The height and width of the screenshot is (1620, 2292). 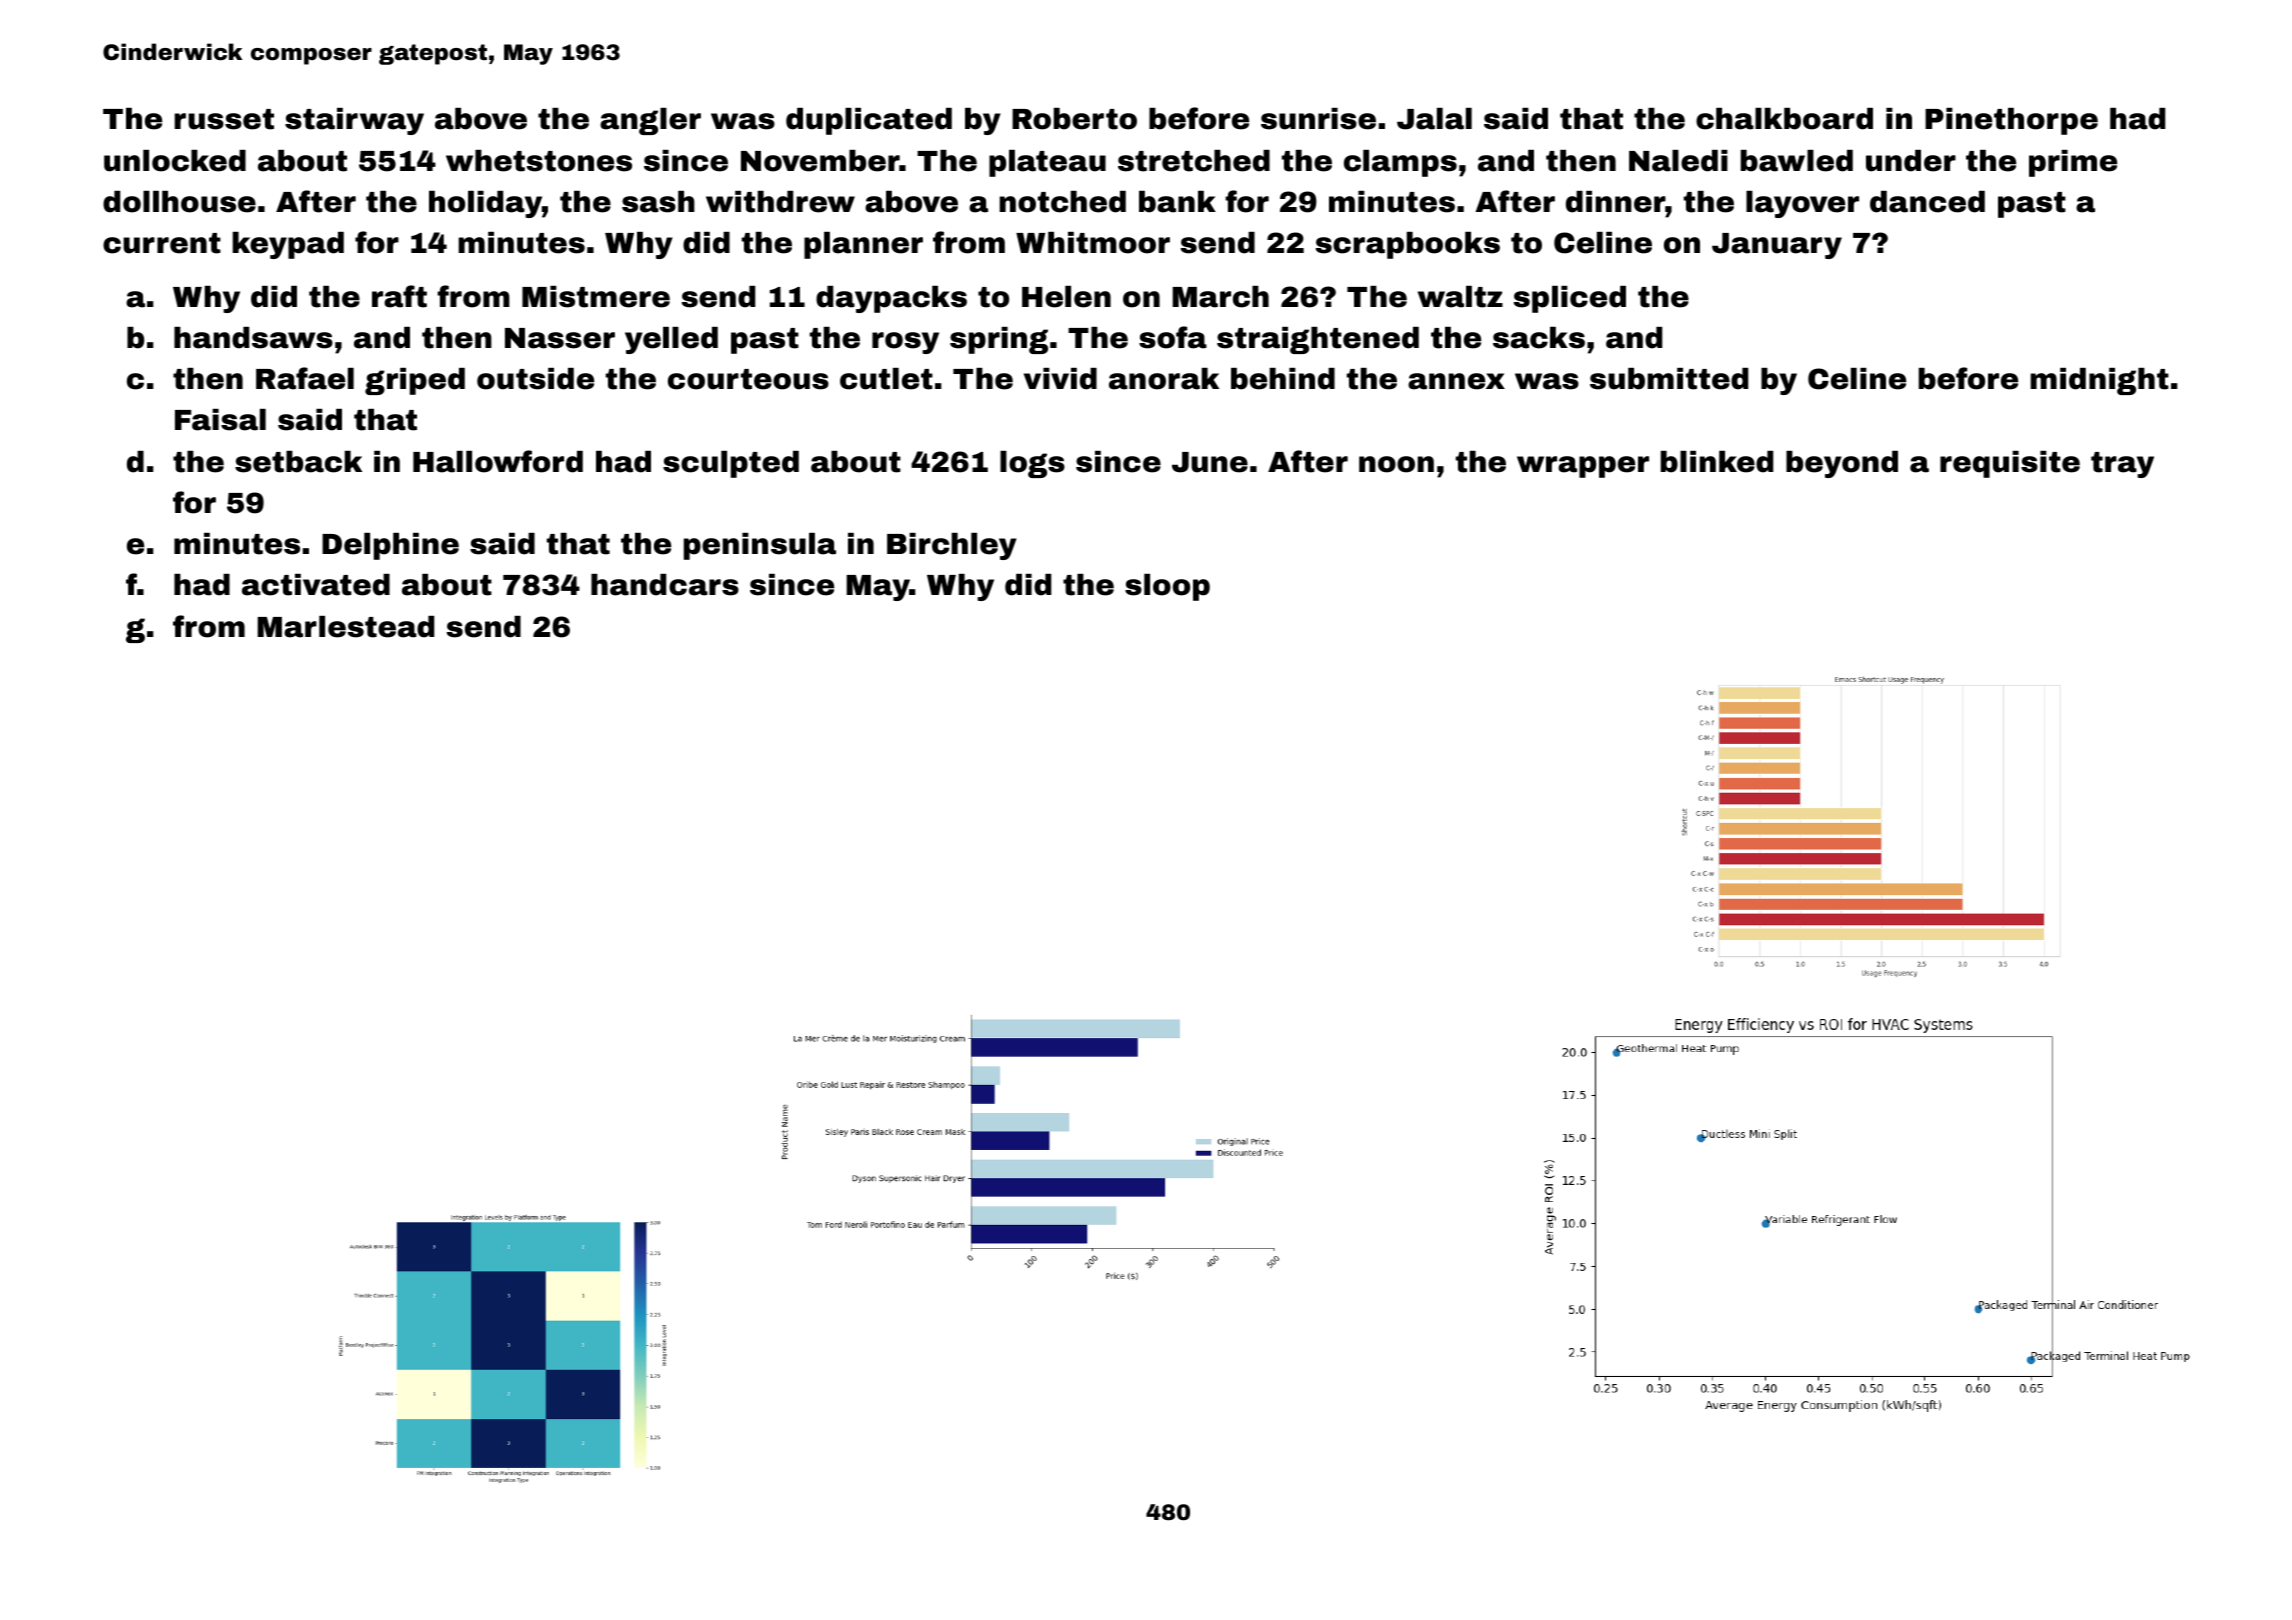 What do you see at coordinates (1074, 119) in the screenshot?
I see `Roberto` at bounding box center [1074, 119].
